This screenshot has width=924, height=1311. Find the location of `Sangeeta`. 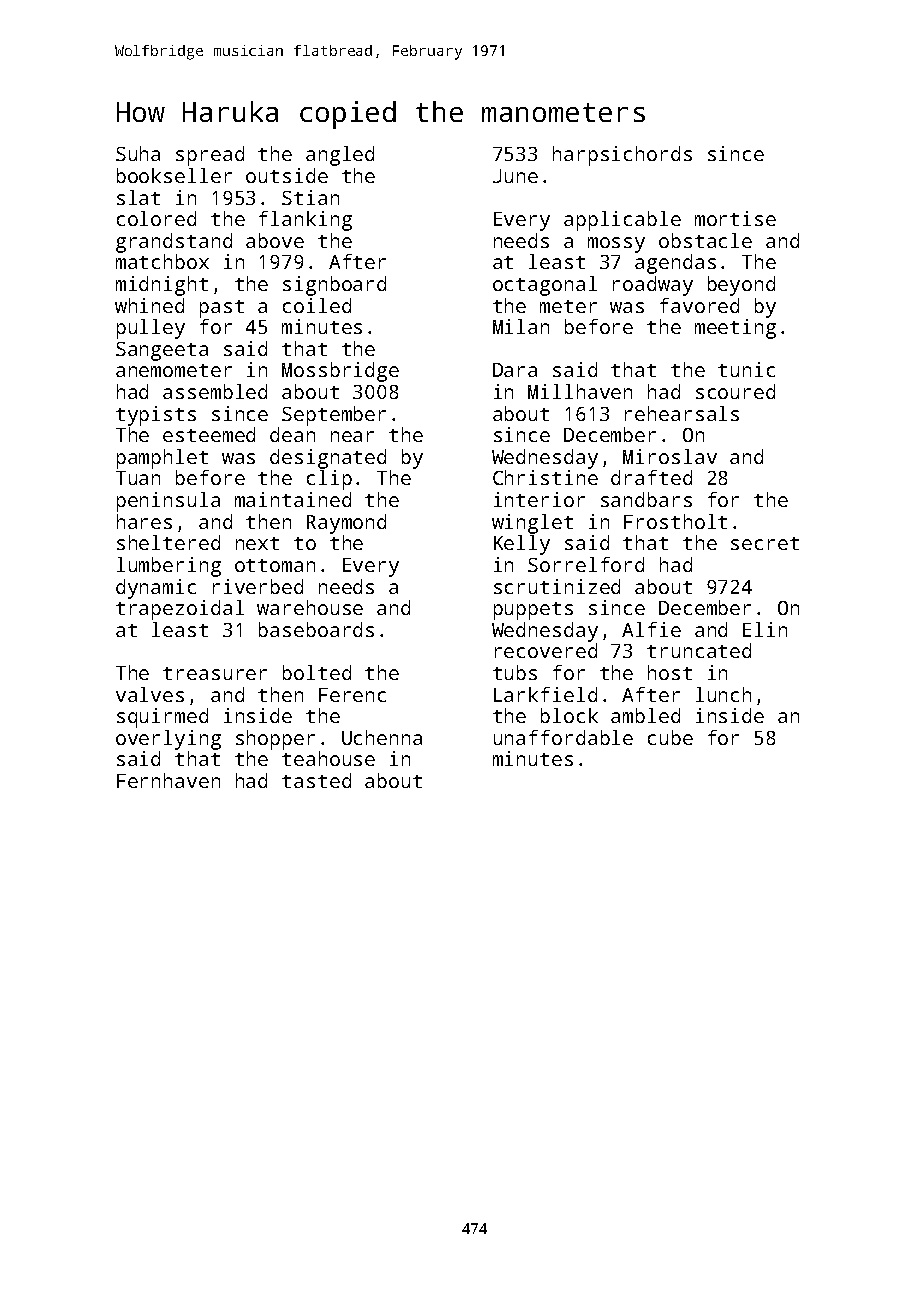

Sangeeta is located at coordinates (162, 351).
